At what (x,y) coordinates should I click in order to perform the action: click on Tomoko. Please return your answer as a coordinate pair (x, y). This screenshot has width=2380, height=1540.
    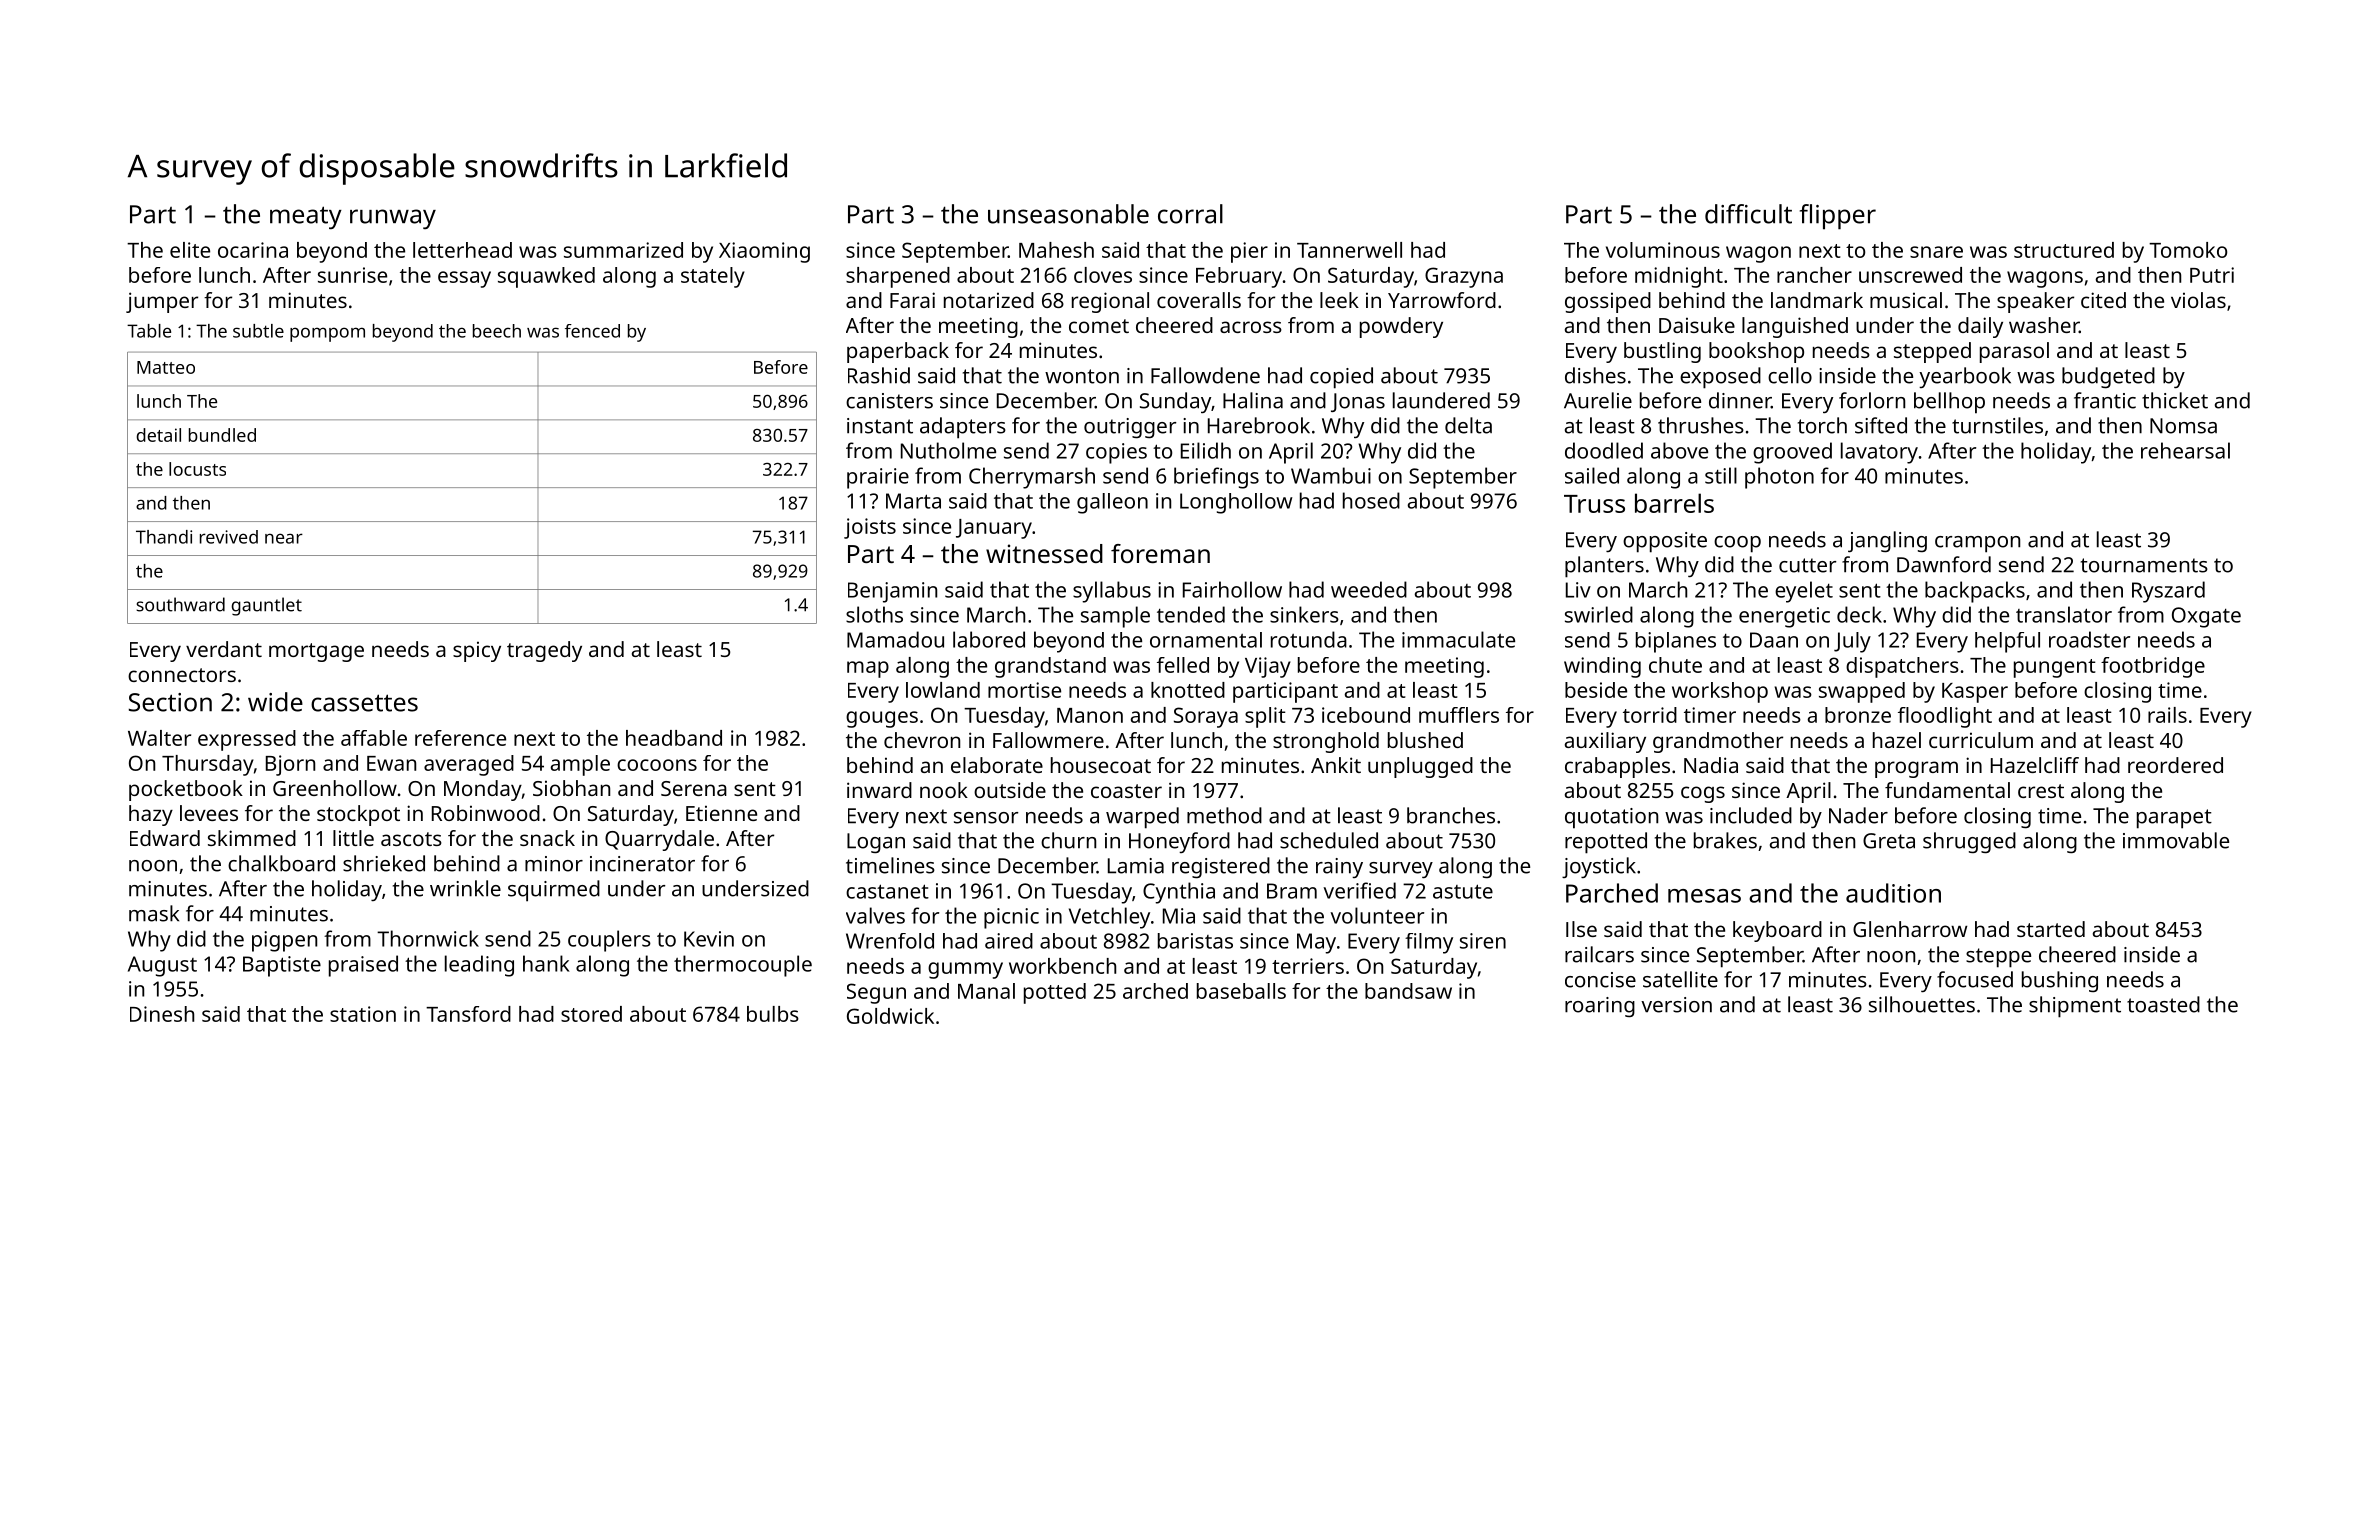
    Looking at the image, I should click on (2188, 250).
